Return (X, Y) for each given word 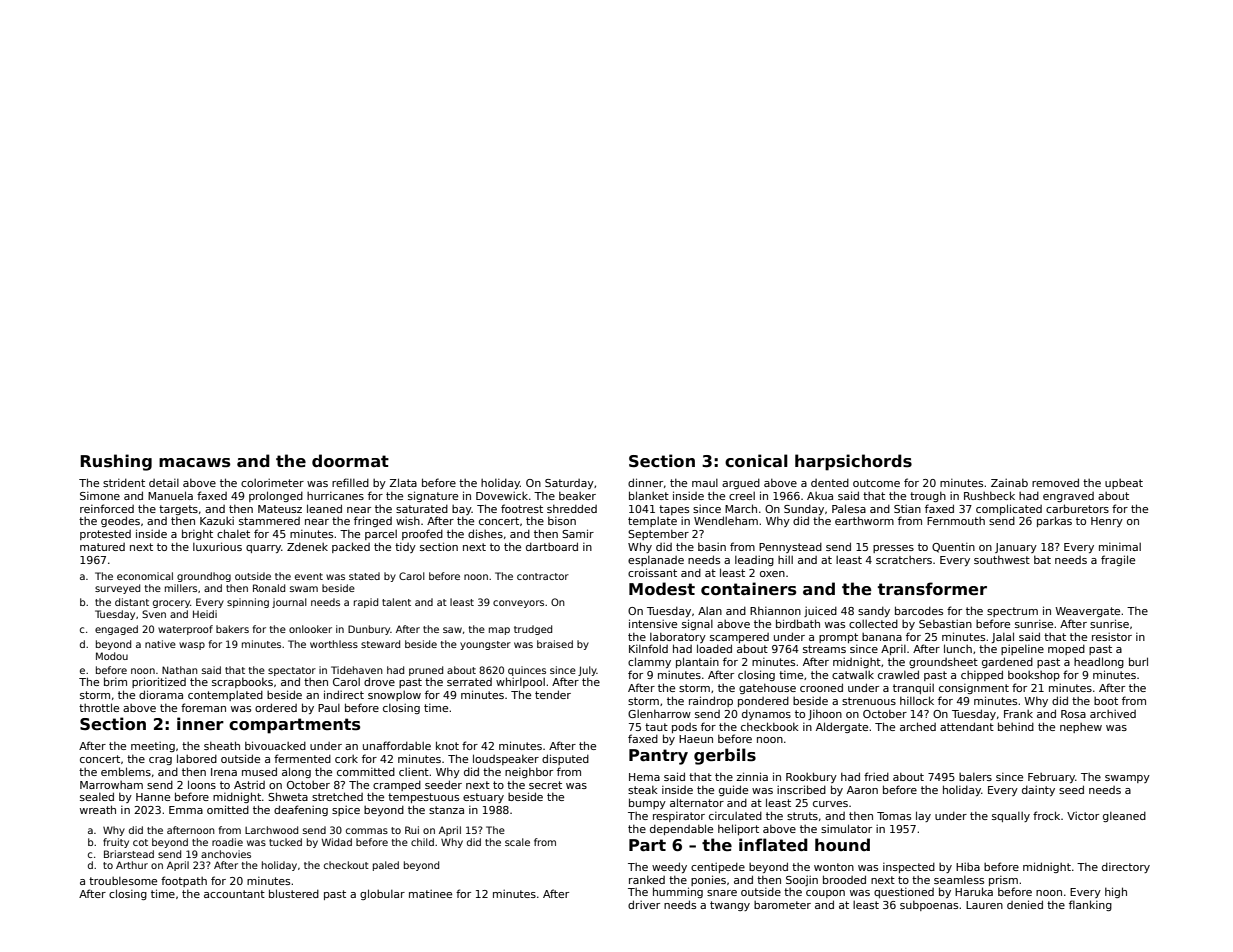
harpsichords (853, 462)
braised (555, 644)
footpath (184, 881)
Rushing (116, 462)
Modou (112, 656)
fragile (1118, 560)
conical (756, 461)
